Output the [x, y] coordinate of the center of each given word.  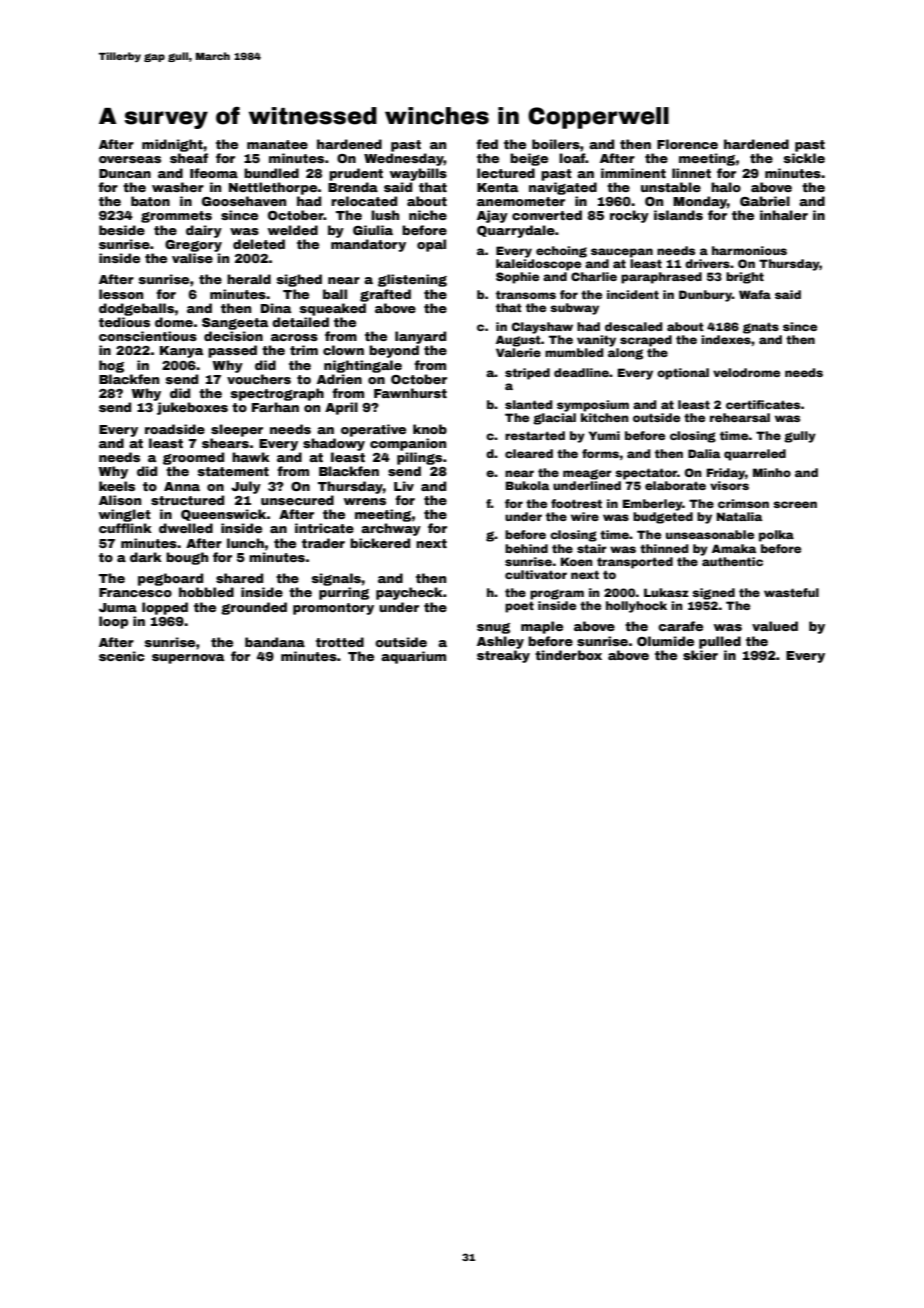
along [625, 354]
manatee [277, 144]
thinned [664, 548]
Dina [276, 308]
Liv [404, 486]
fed [487, 144]
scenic [122, 656]
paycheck [409, 593]
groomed [193, 458]
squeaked [333, 309]
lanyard [420, 337]
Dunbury [705, 296]
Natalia [739, 516]
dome [174, 322]
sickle [804, 158]
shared [239, 578]
